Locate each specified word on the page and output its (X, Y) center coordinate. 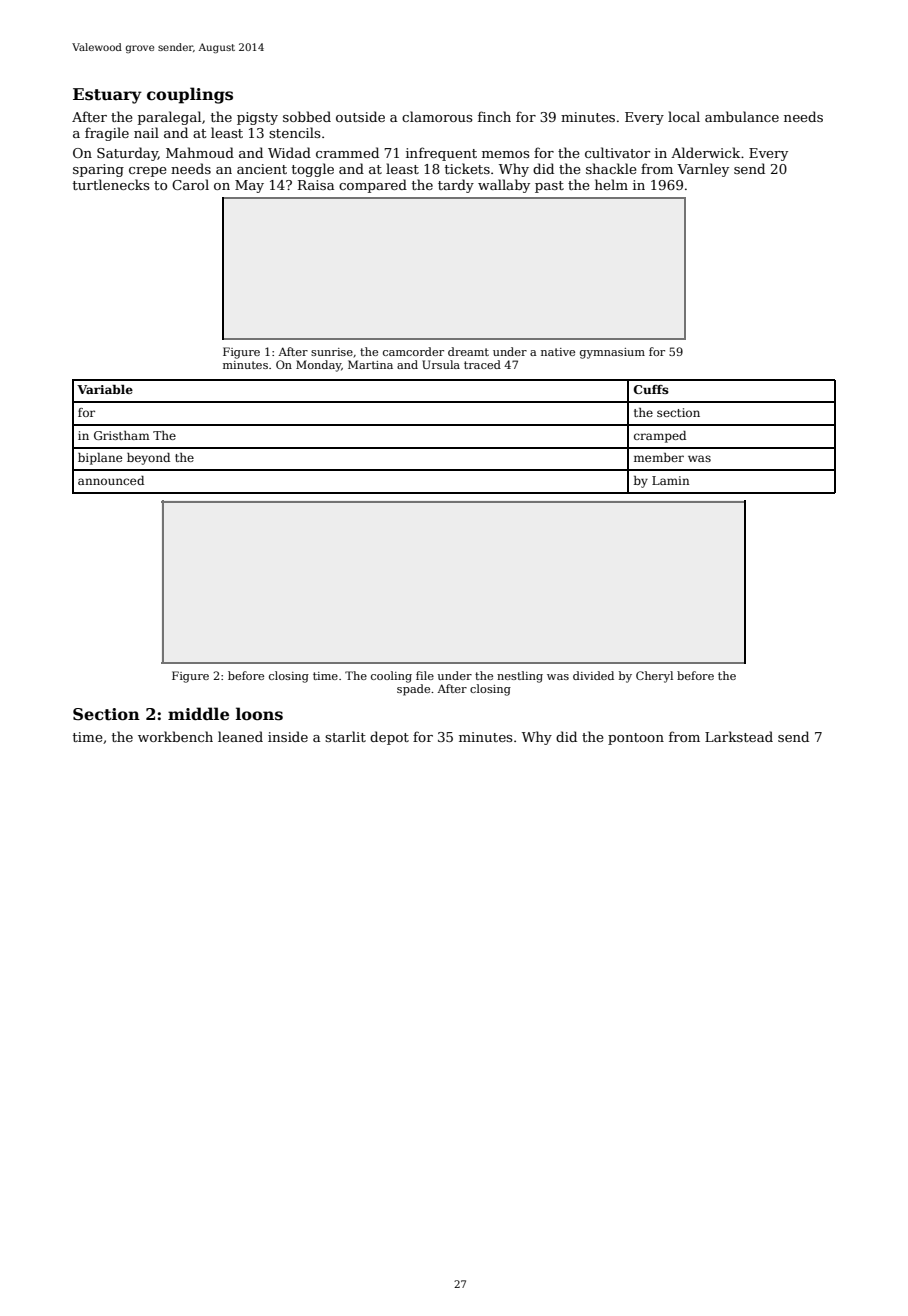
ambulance (742, 116)
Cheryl (654, 677)
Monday (318, 366)
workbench (175, 736)
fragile (107, 134)
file (425, 675)
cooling (391, 677)
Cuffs (651, 389)
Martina (370, 364)
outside (360, 116)
